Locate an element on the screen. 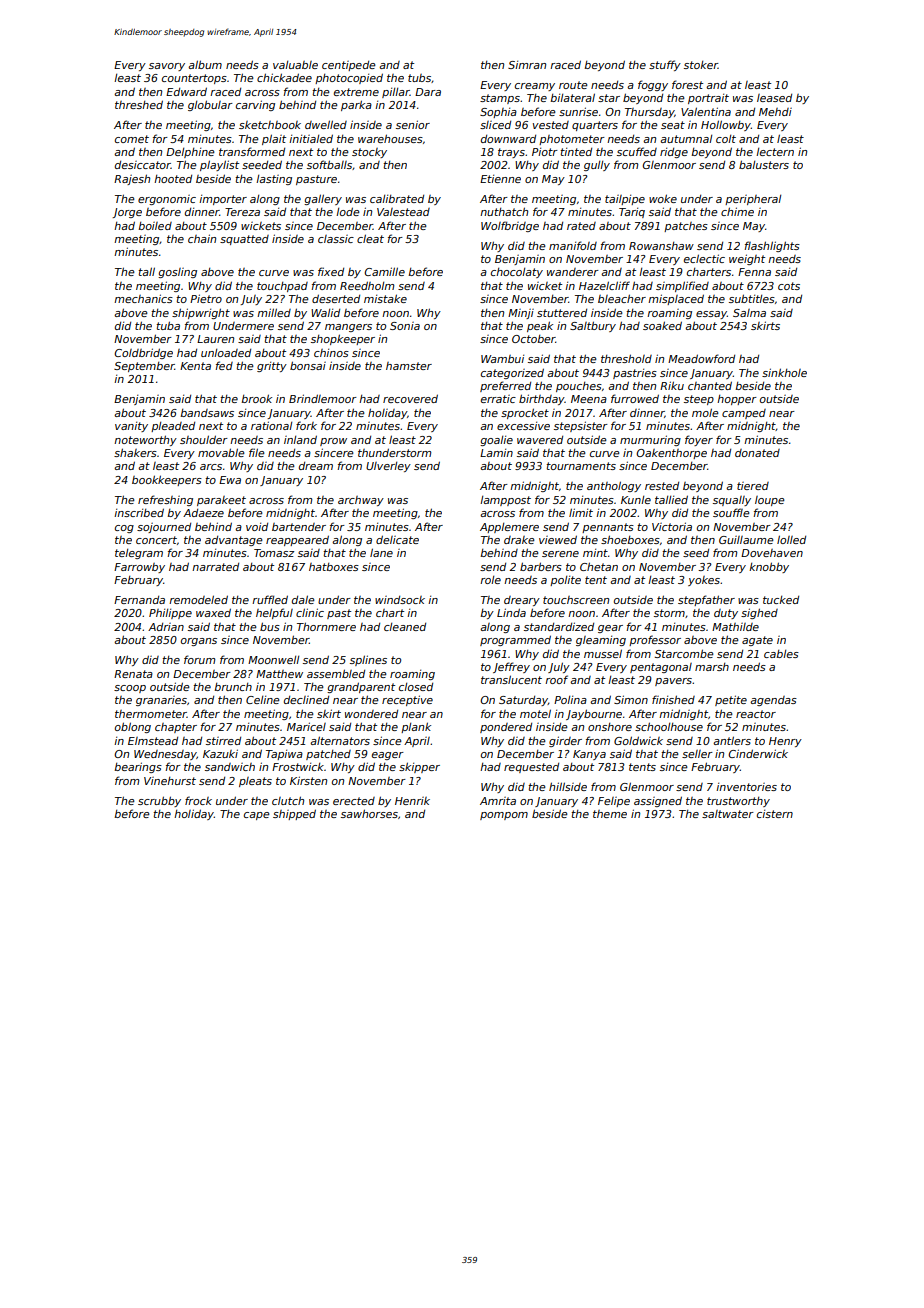  rested is located at coordinates (662, 486).
